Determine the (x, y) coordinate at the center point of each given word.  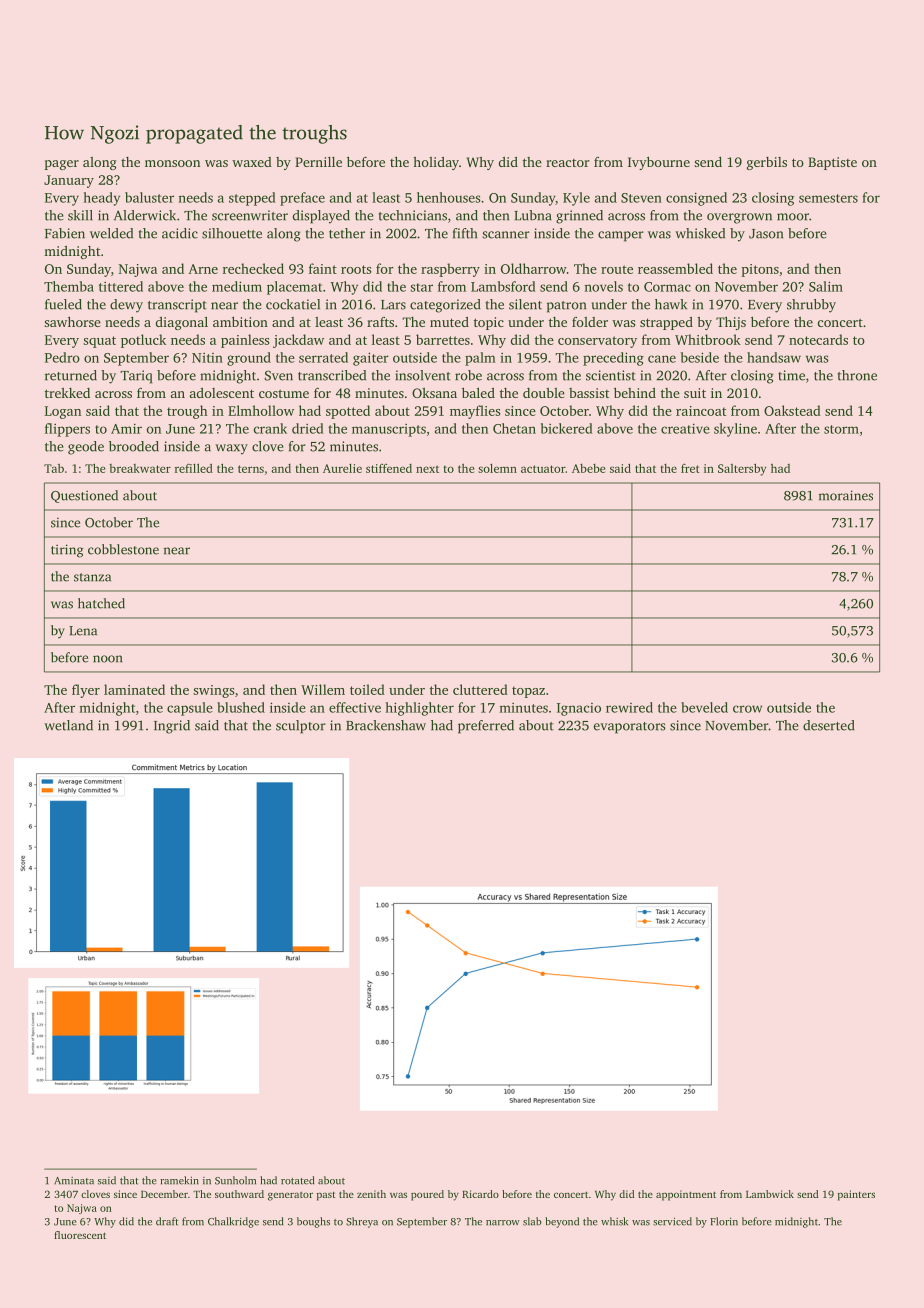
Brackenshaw (386, 725)
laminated (134, 689)
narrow (503, 1223)
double (544, 393)
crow (747, 709)
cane (662, 359)
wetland (68, 725)
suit (695, 393)
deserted (829, 725)
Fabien (65, 233)
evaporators (630, 728)
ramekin (179, 1180)
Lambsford (503, 286)
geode (86, 448)
